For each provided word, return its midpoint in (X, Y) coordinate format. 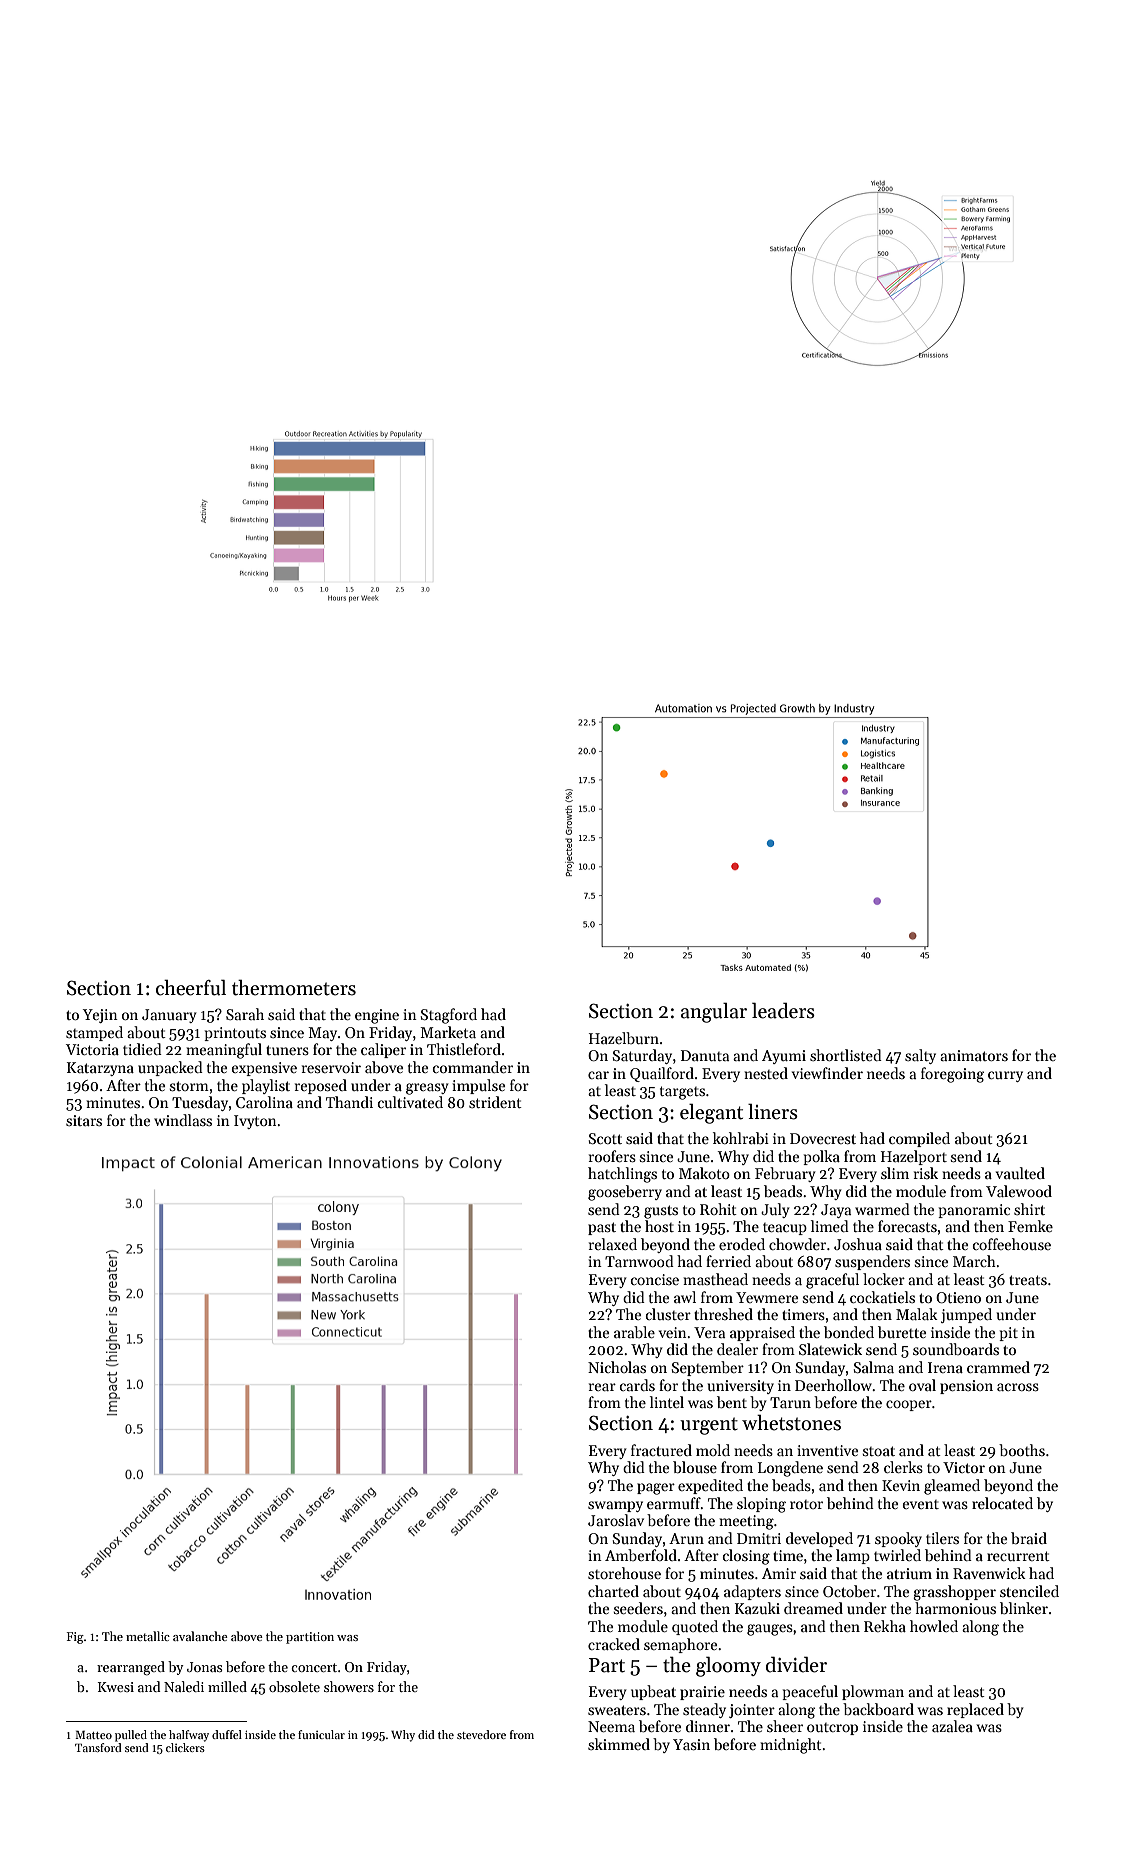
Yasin (691, 1744)
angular (714, 1013)
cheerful (191, 987)
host (659, 1226)
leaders (783, 1010)
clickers (185, 1747)
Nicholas (617, 1367)
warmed (882, 1209)
